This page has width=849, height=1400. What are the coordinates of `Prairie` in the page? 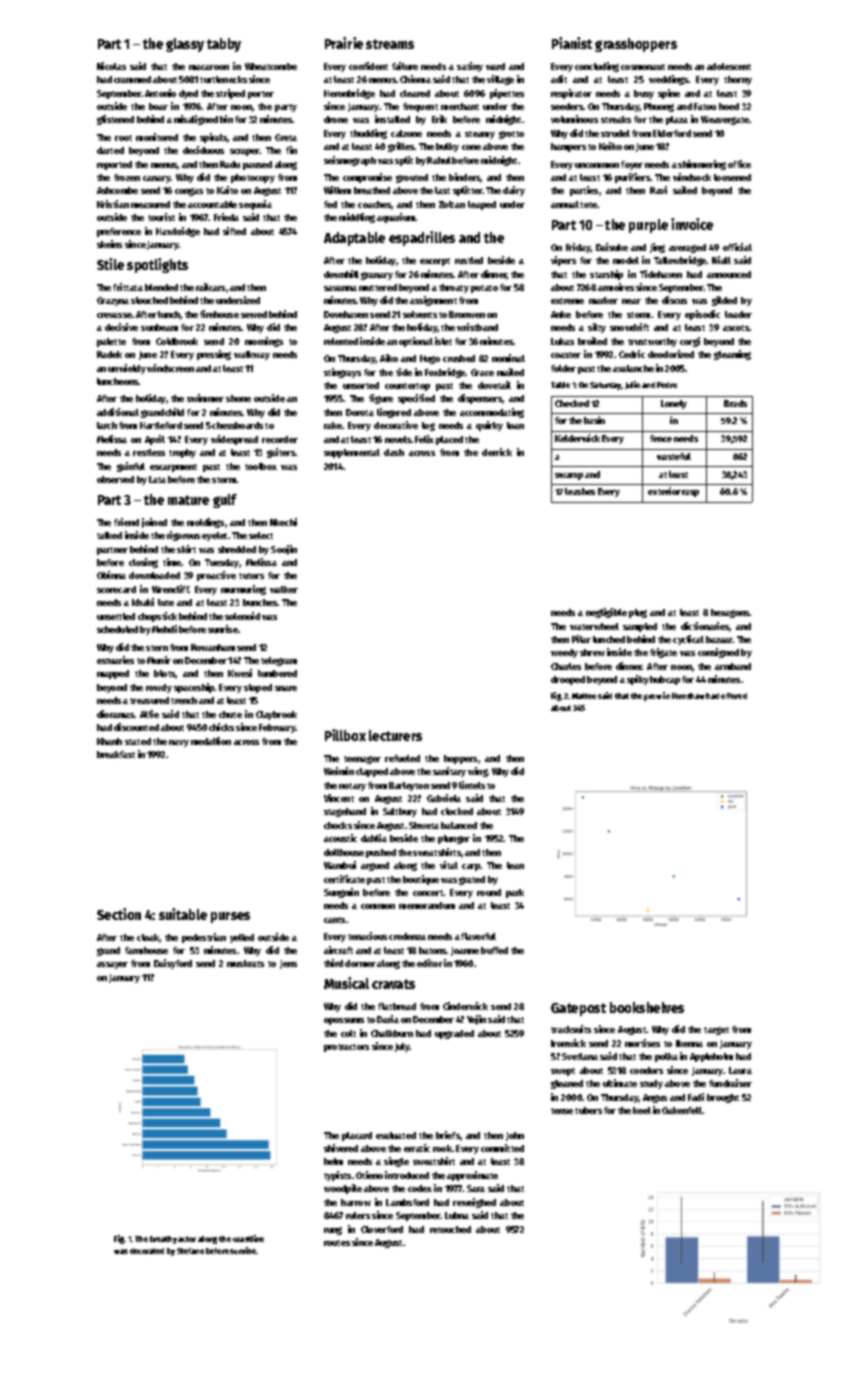 It's located at (344, 43).
